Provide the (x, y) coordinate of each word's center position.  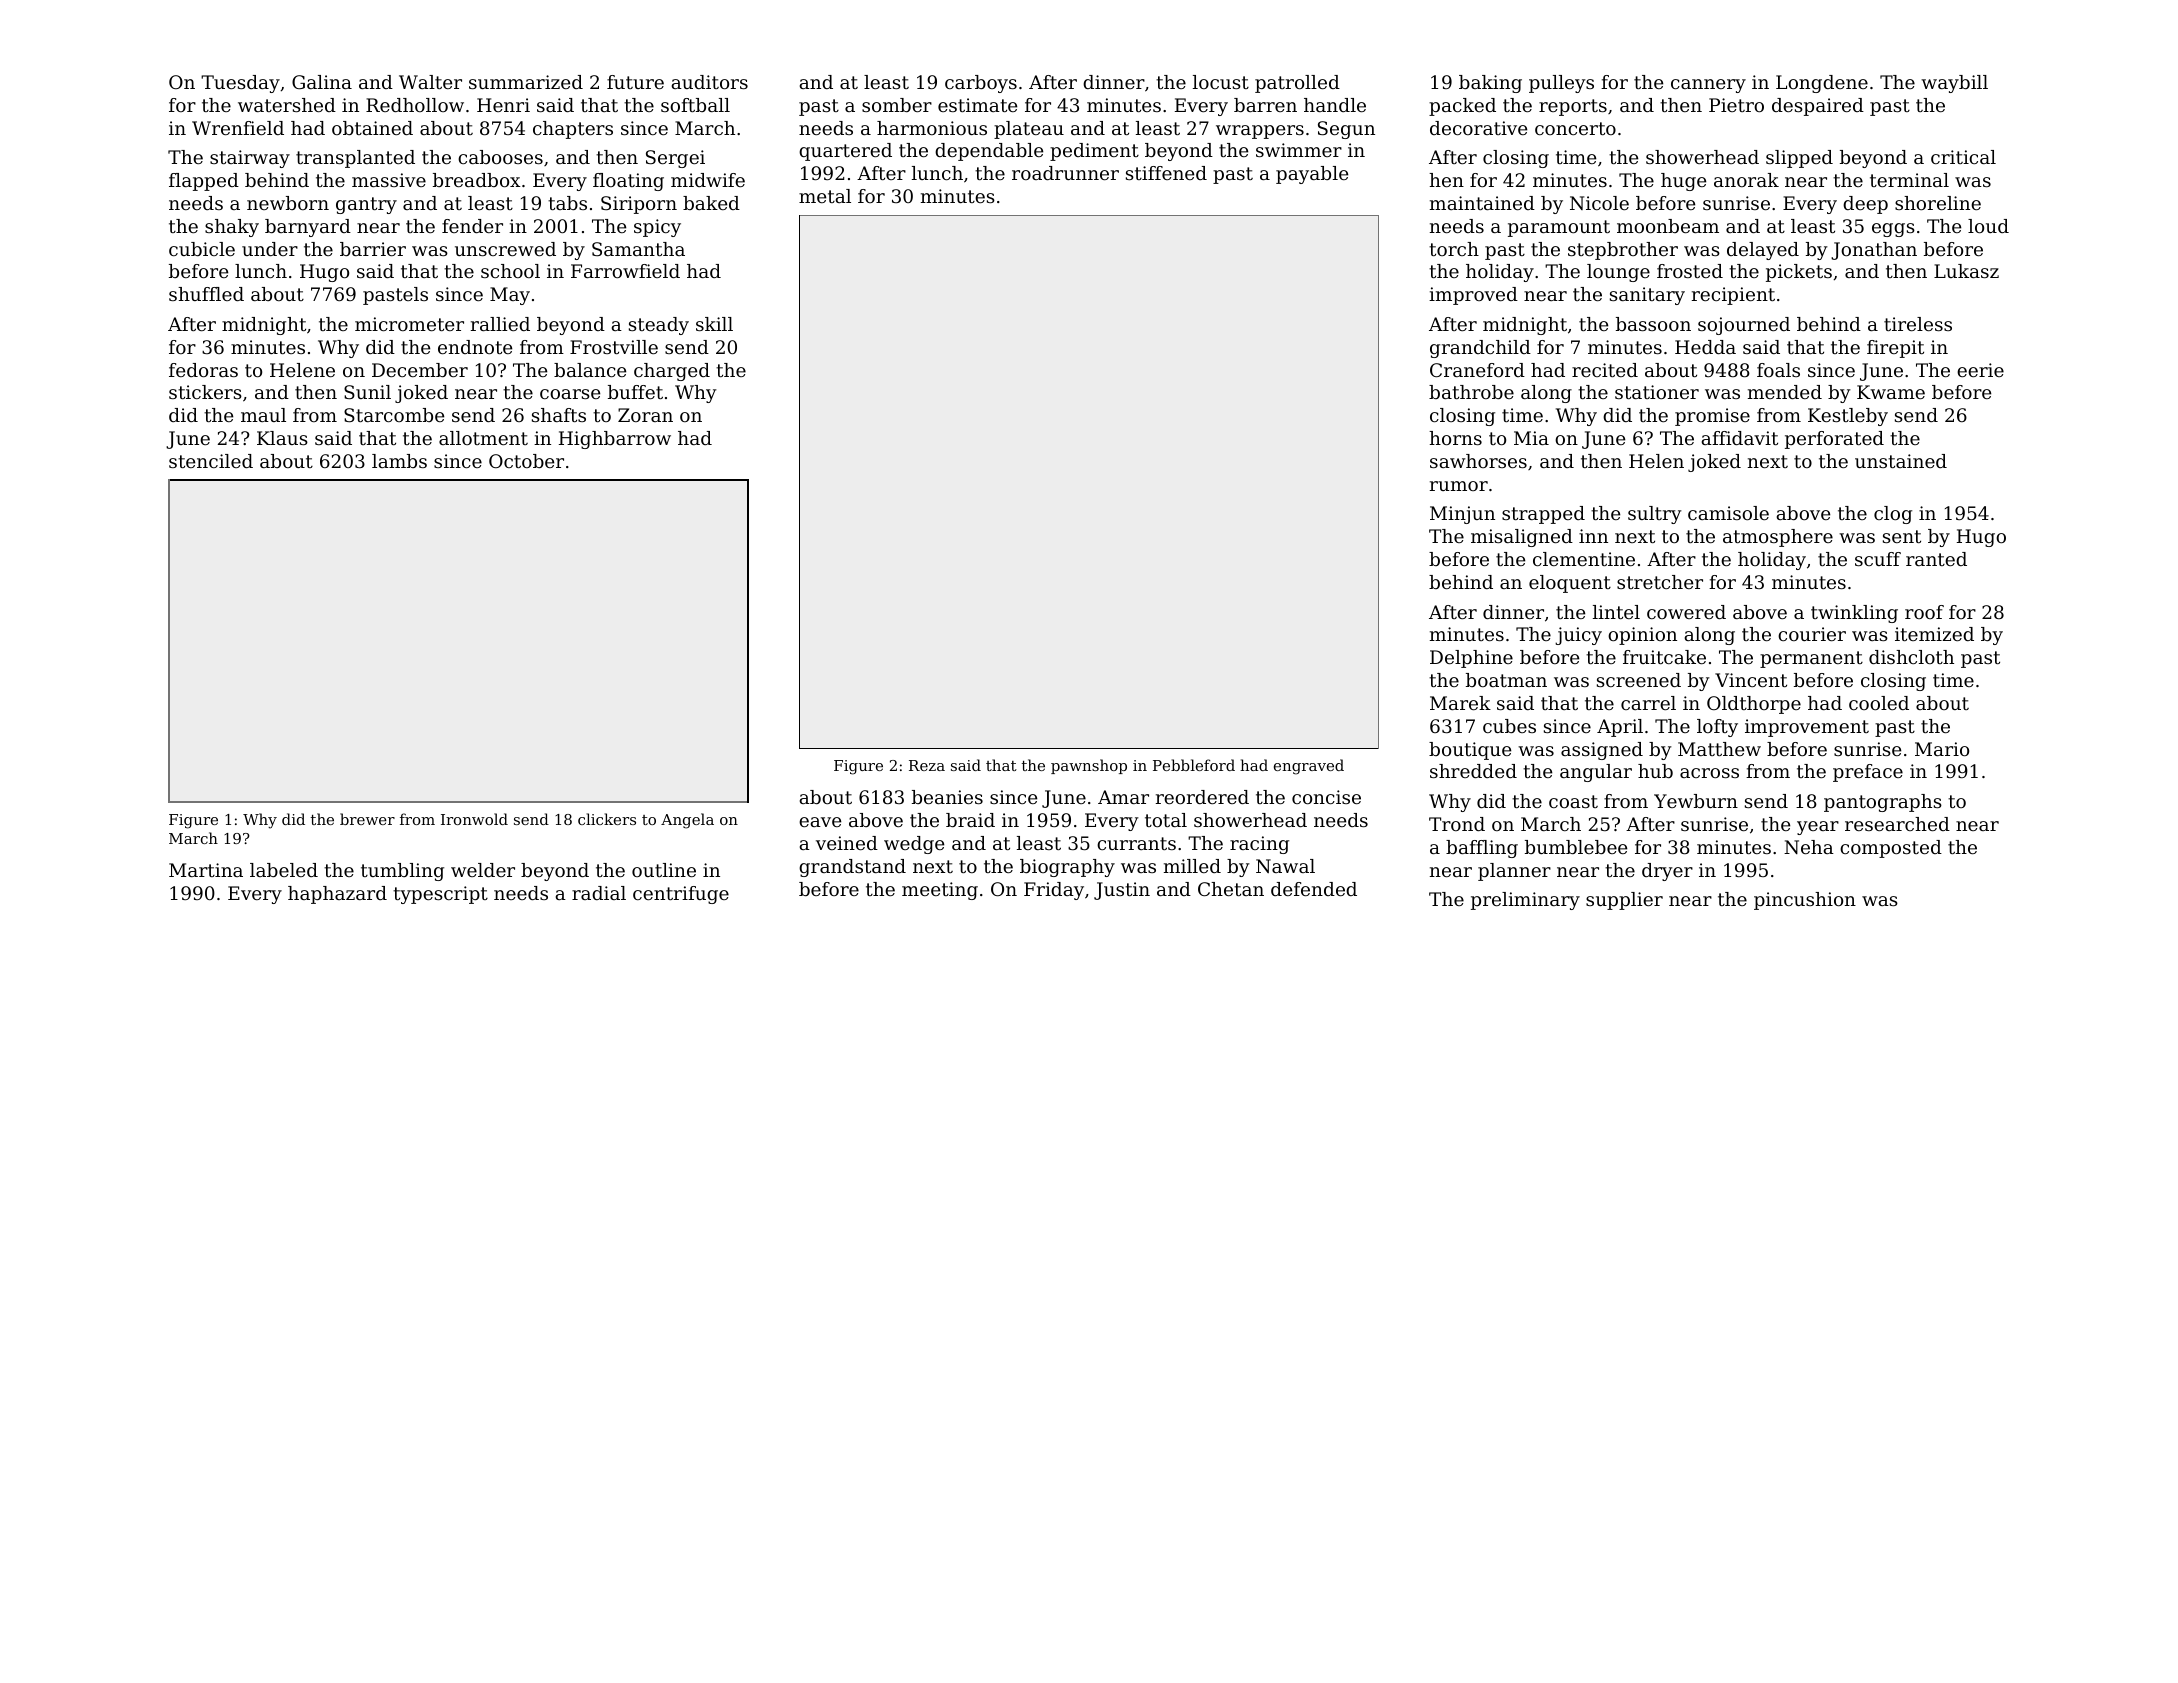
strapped (1543, 515)
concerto (1575, 128)
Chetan (1231, 889)
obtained (372, 128)
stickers (205, 392)
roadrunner (1065, 173)
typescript (440, 895)
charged (672, 372)
